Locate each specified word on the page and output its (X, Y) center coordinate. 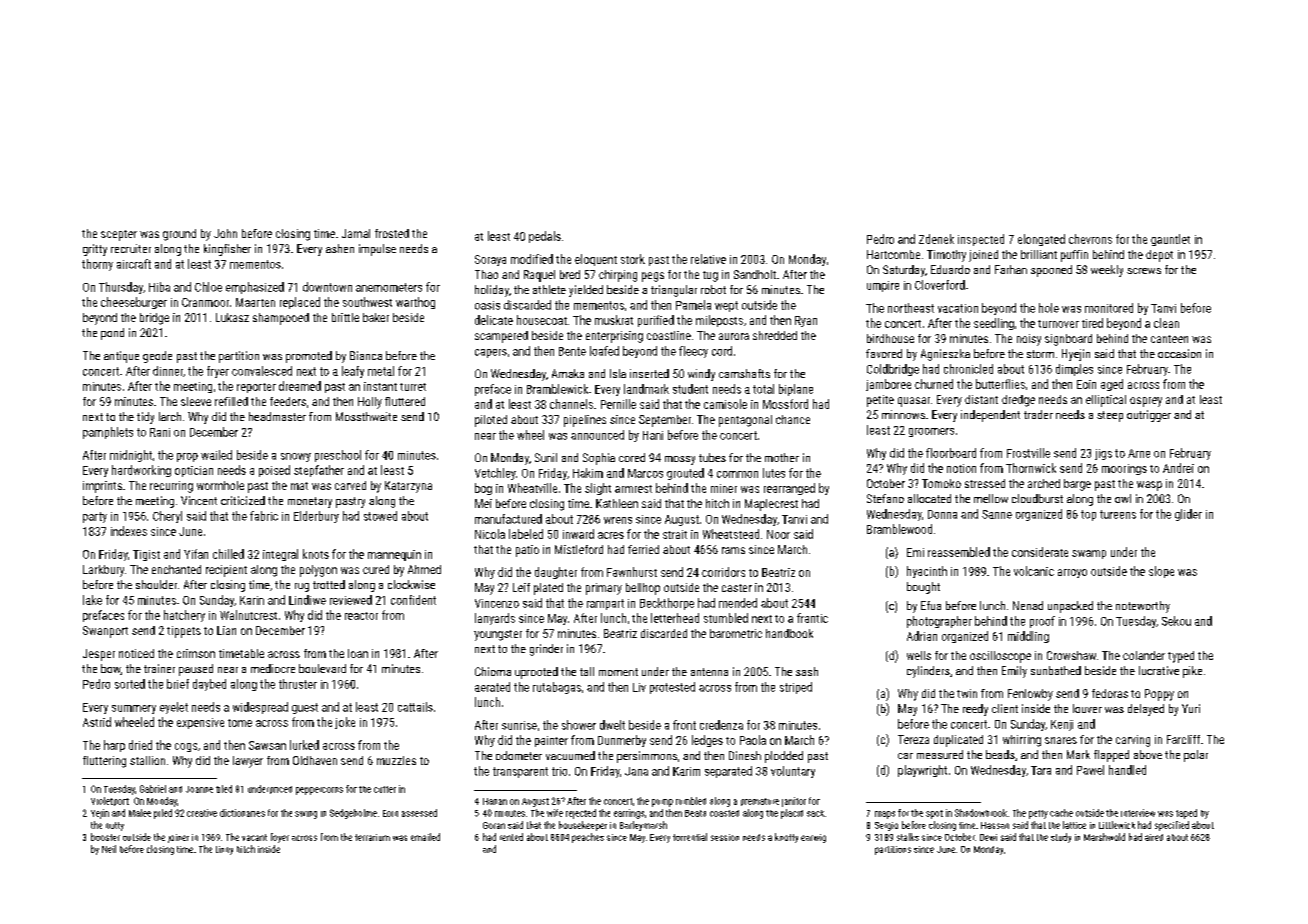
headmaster (277, 416)
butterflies (1000, 384)
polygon (318, 571)
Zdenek (936, 239)
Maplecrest (771, 505)
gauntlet (1170, 240)
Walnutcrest (248, 615)
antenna (709, 672)
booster (105, 837)
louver (1087, 708)
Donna (942, 514)
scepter (119, 235)
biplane (796, 390)
